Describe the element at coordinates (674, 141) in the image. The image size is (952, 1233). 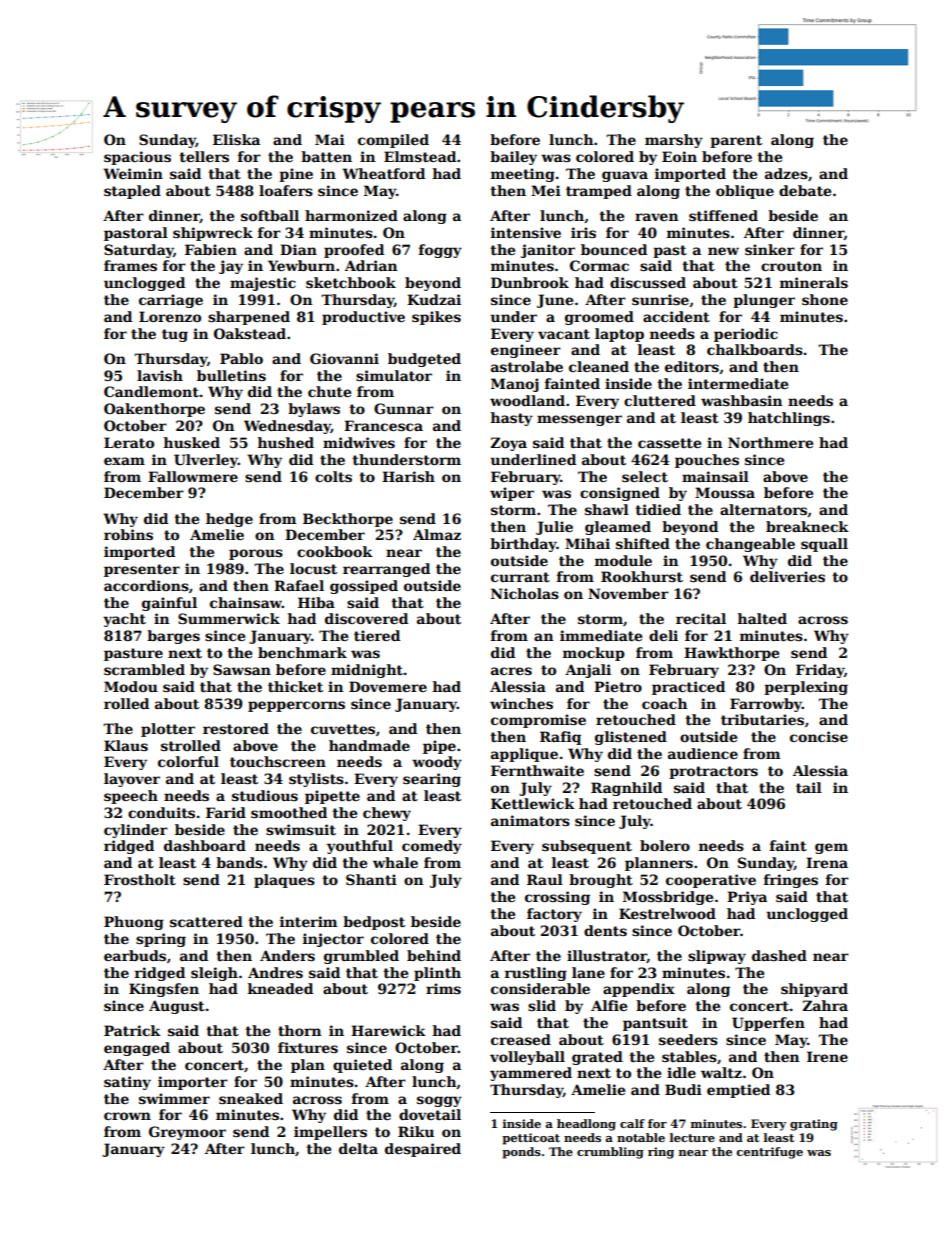
I see `marshy` at that location.
